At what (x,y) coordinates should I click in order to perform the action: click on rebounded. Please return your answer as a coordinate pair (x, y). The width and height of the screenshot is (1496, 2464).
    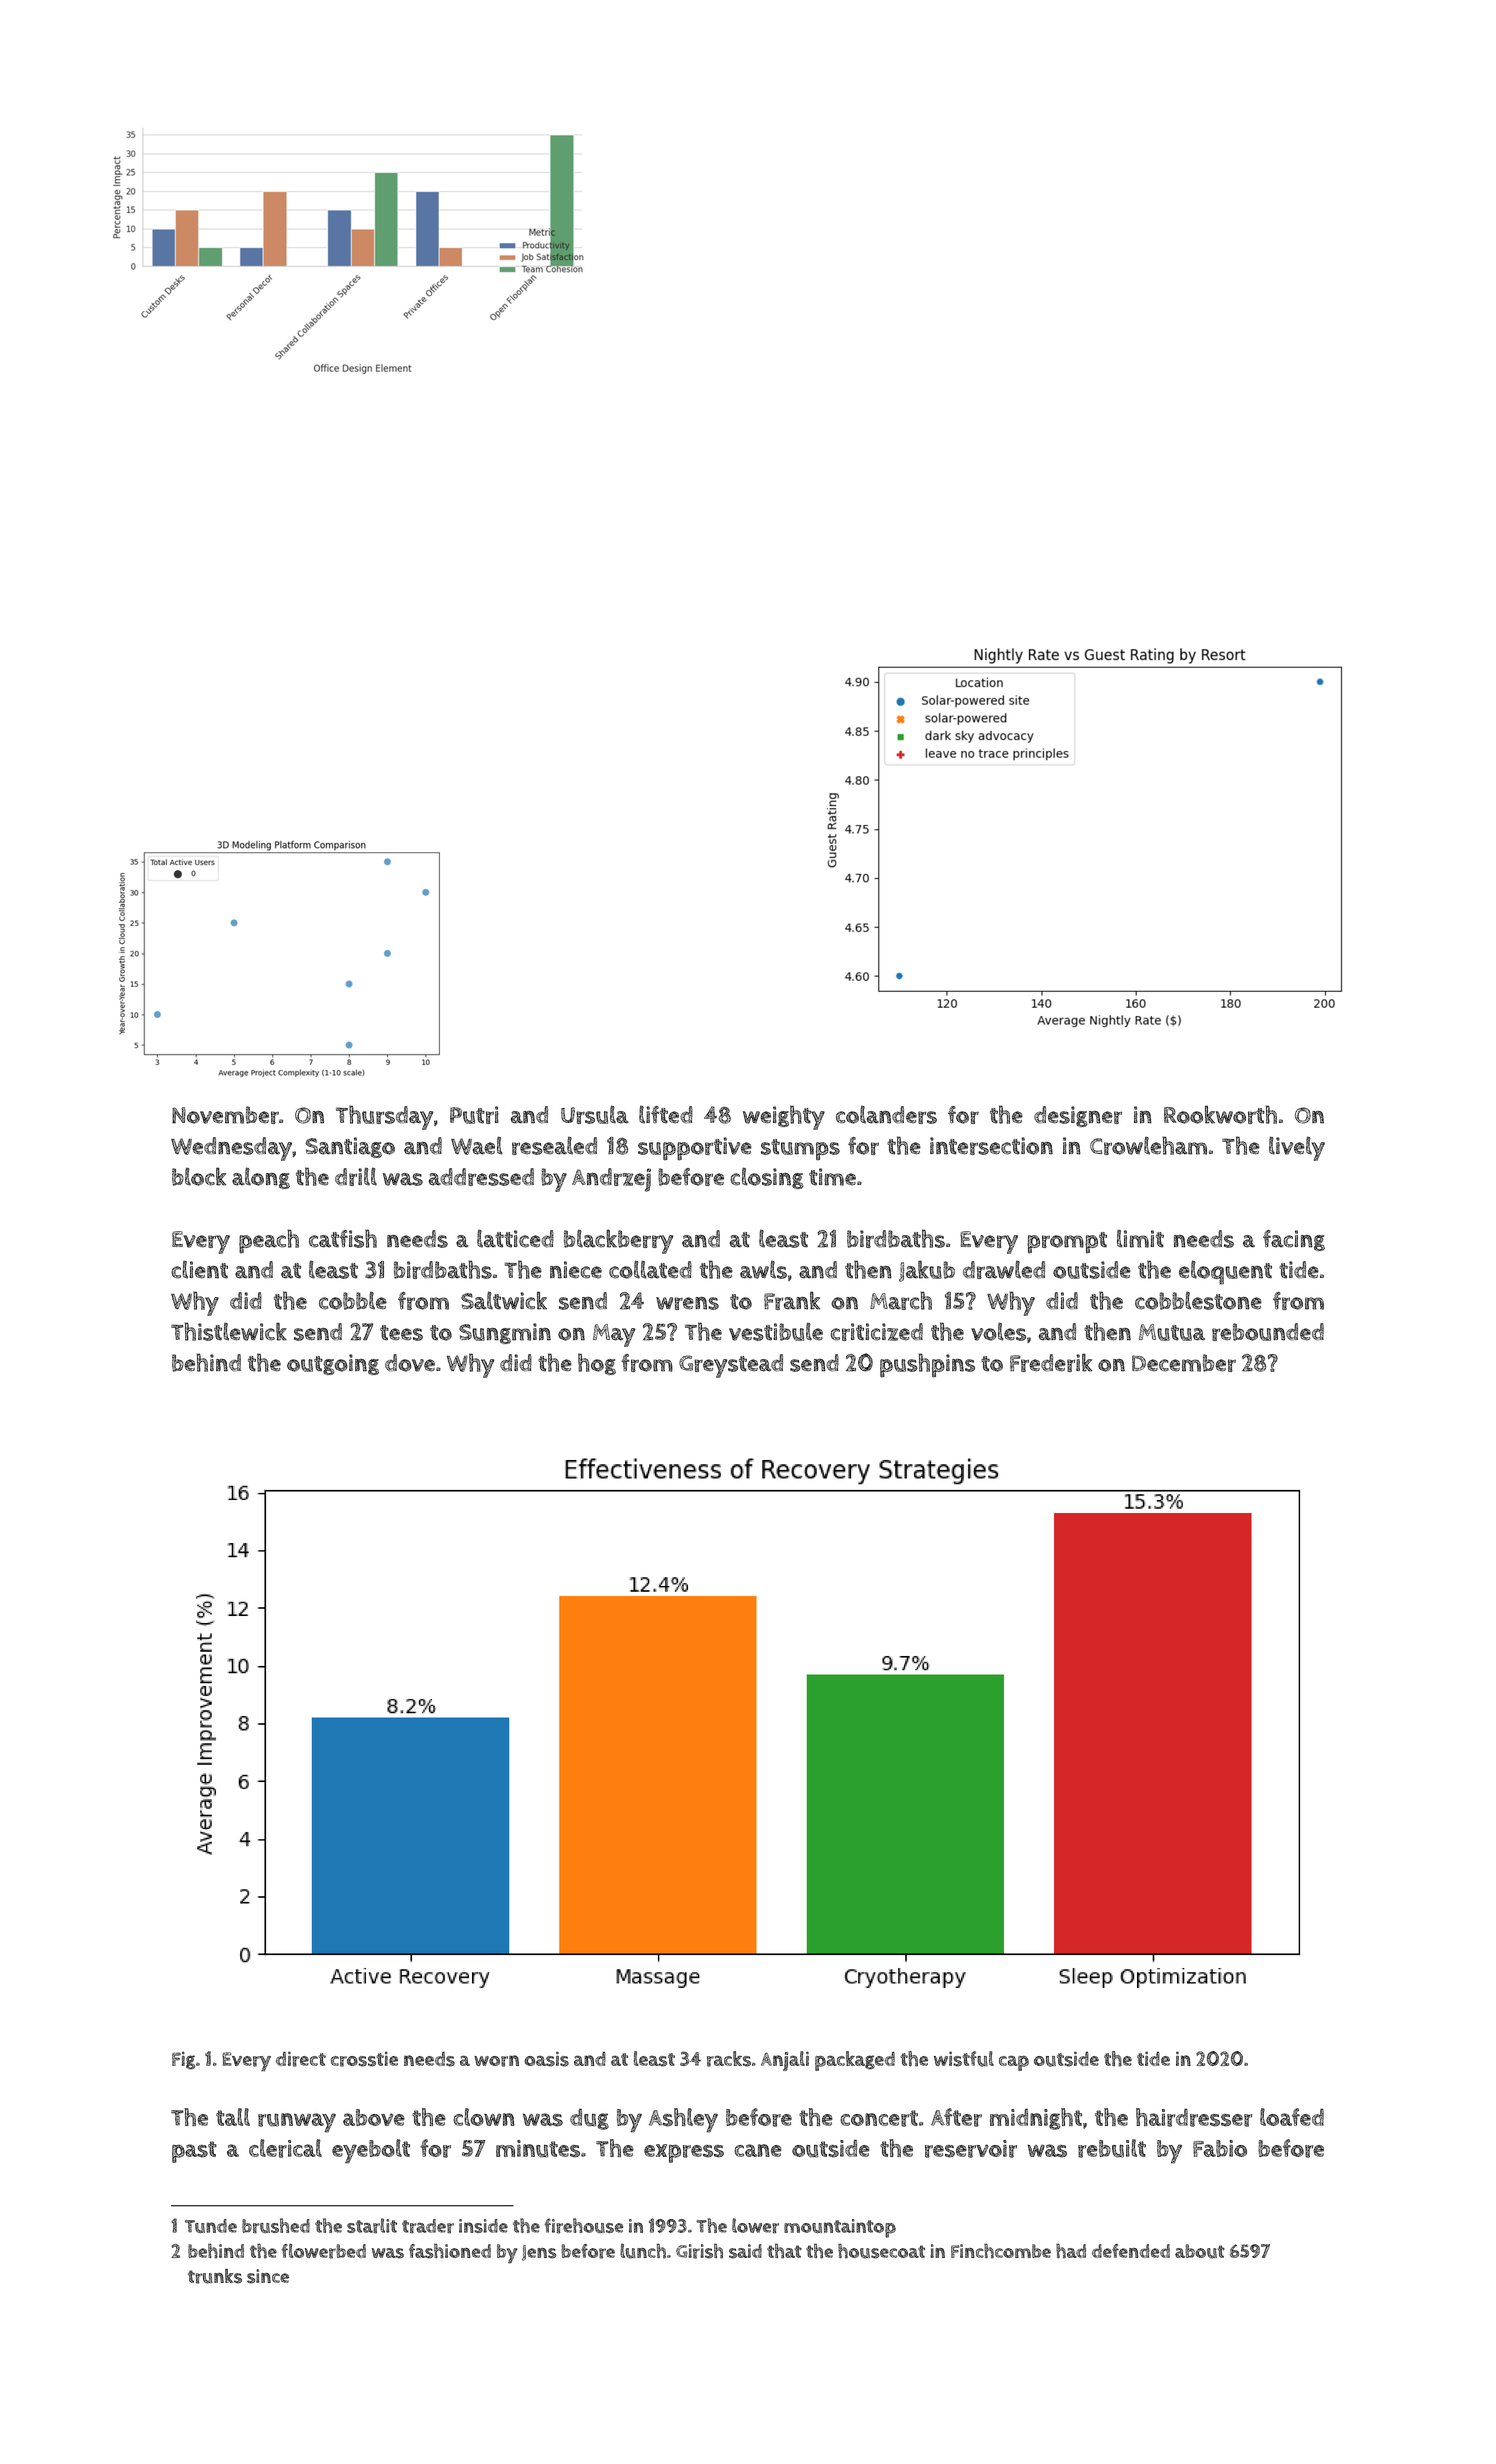
    Looking at the image, I should click on (1268, 1332).
